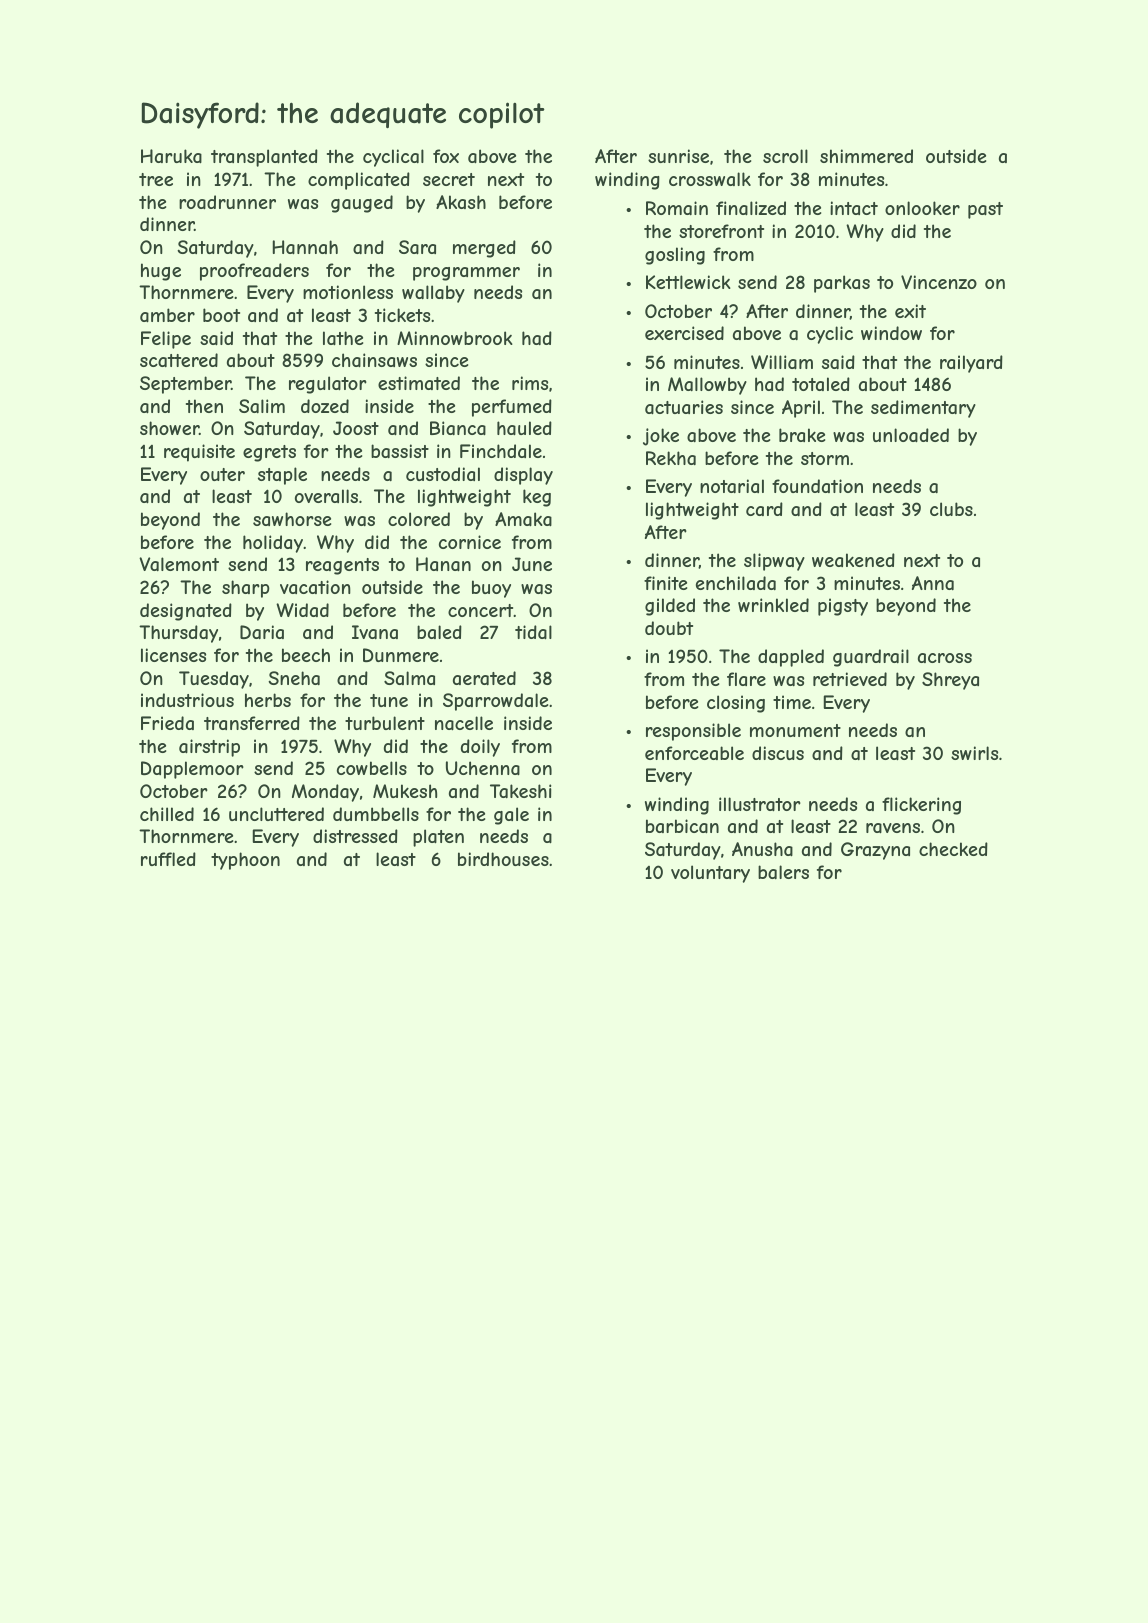 This image has height=1623, width=1148. What do you see at coordinates (891, 333) in the image?
I see `window` at bounding box center [891, 333].
